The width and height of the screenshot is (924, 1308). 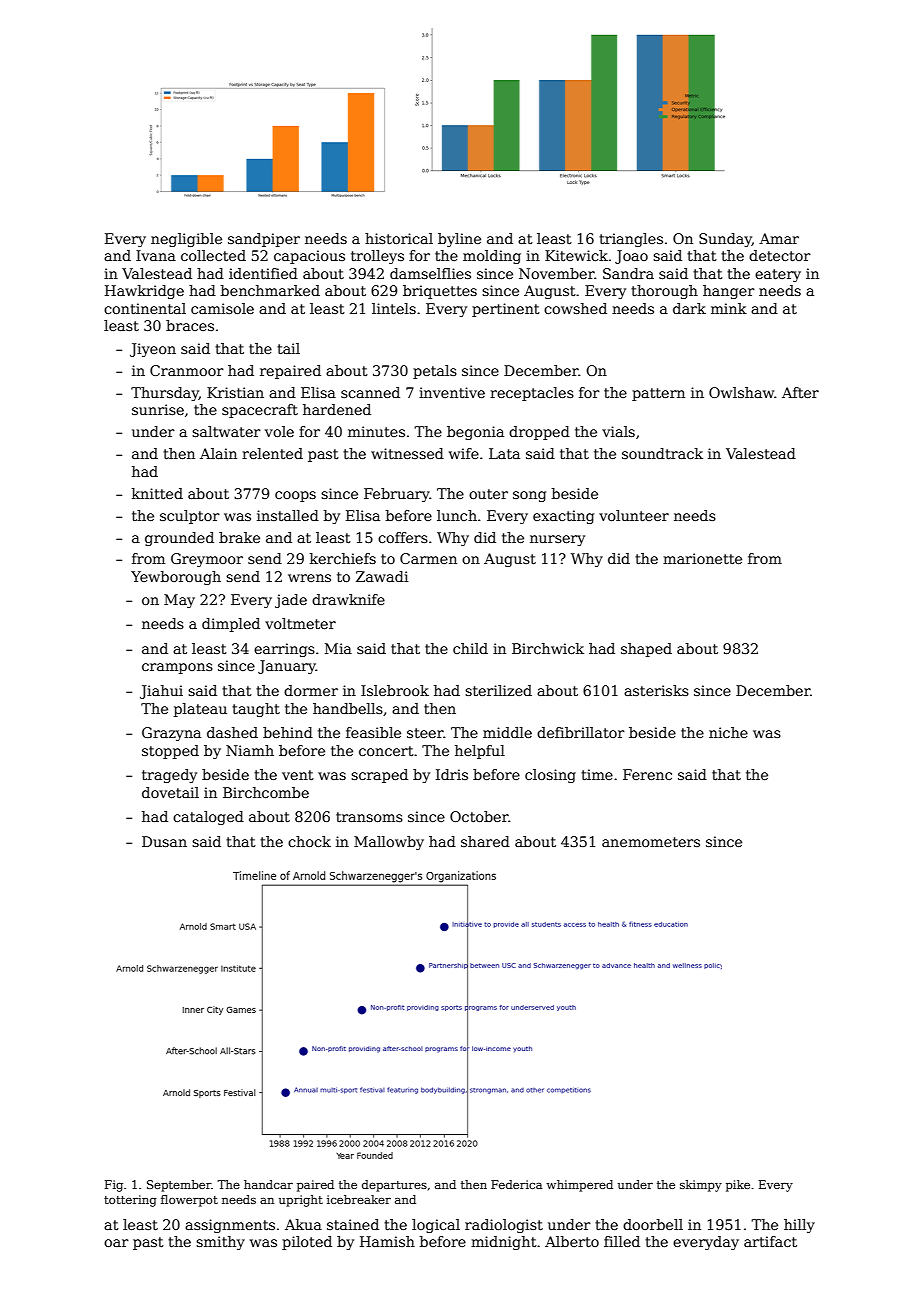 I want to click on Federica, so click(x=516, y=1184).
